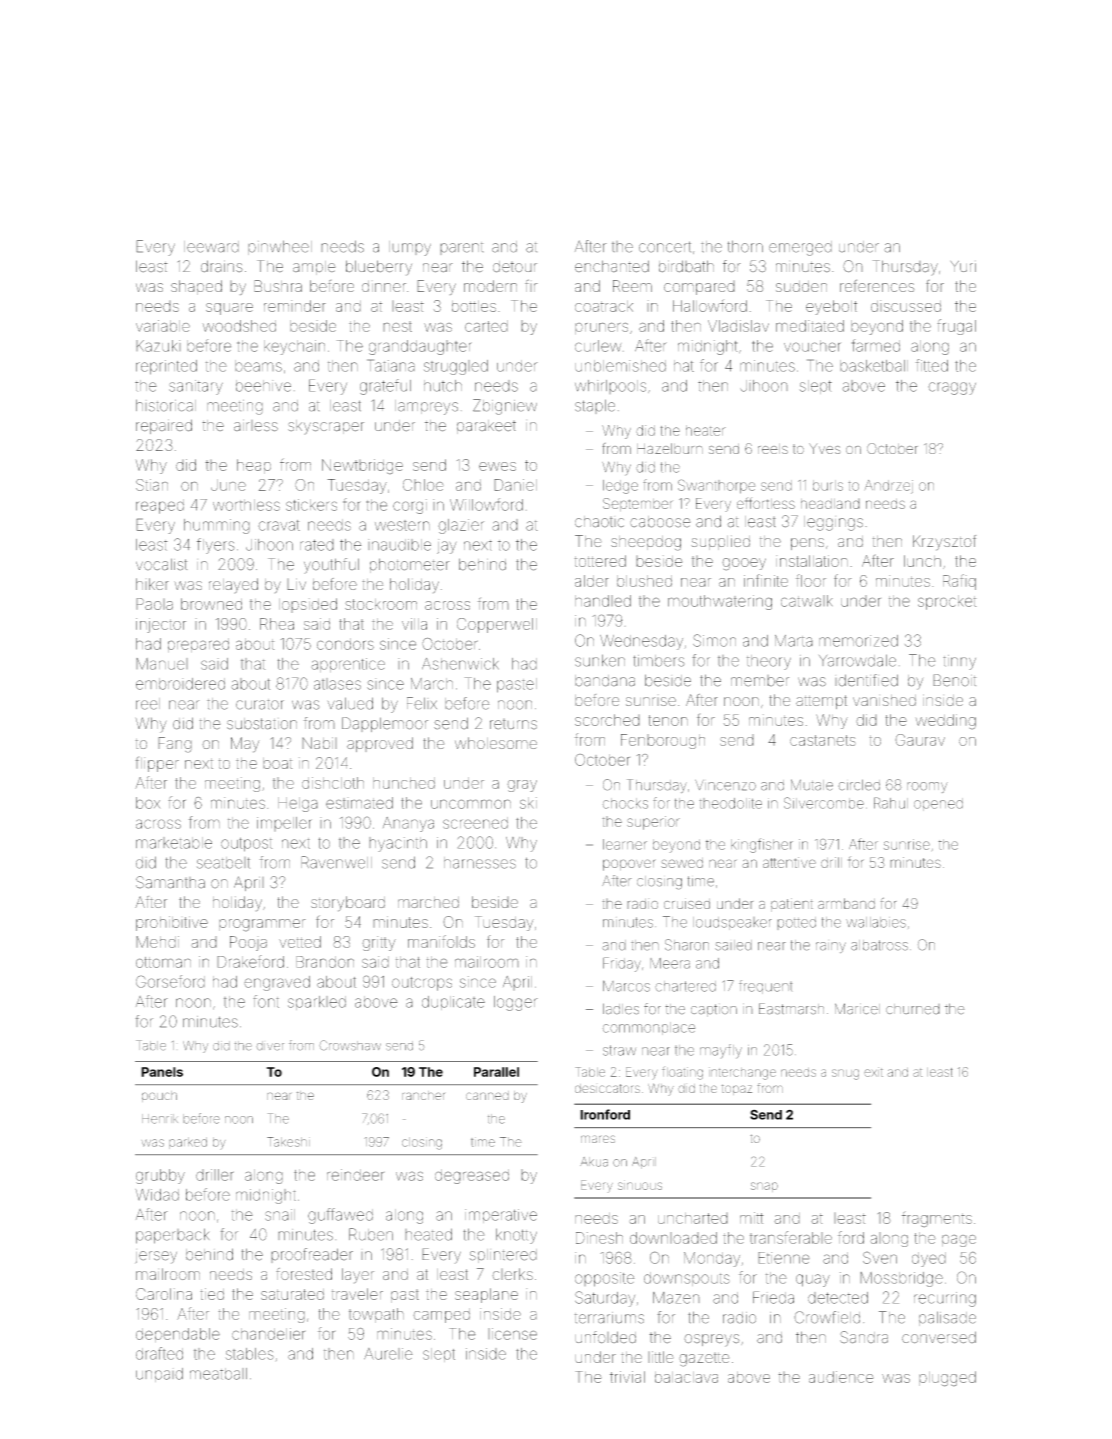 Image resolution: width=1112 pixels, height=1439 pixels. What do you see at coordinates (927, 787) in the screenshot?
I see `roomy` at bounding box center [927, 787].
